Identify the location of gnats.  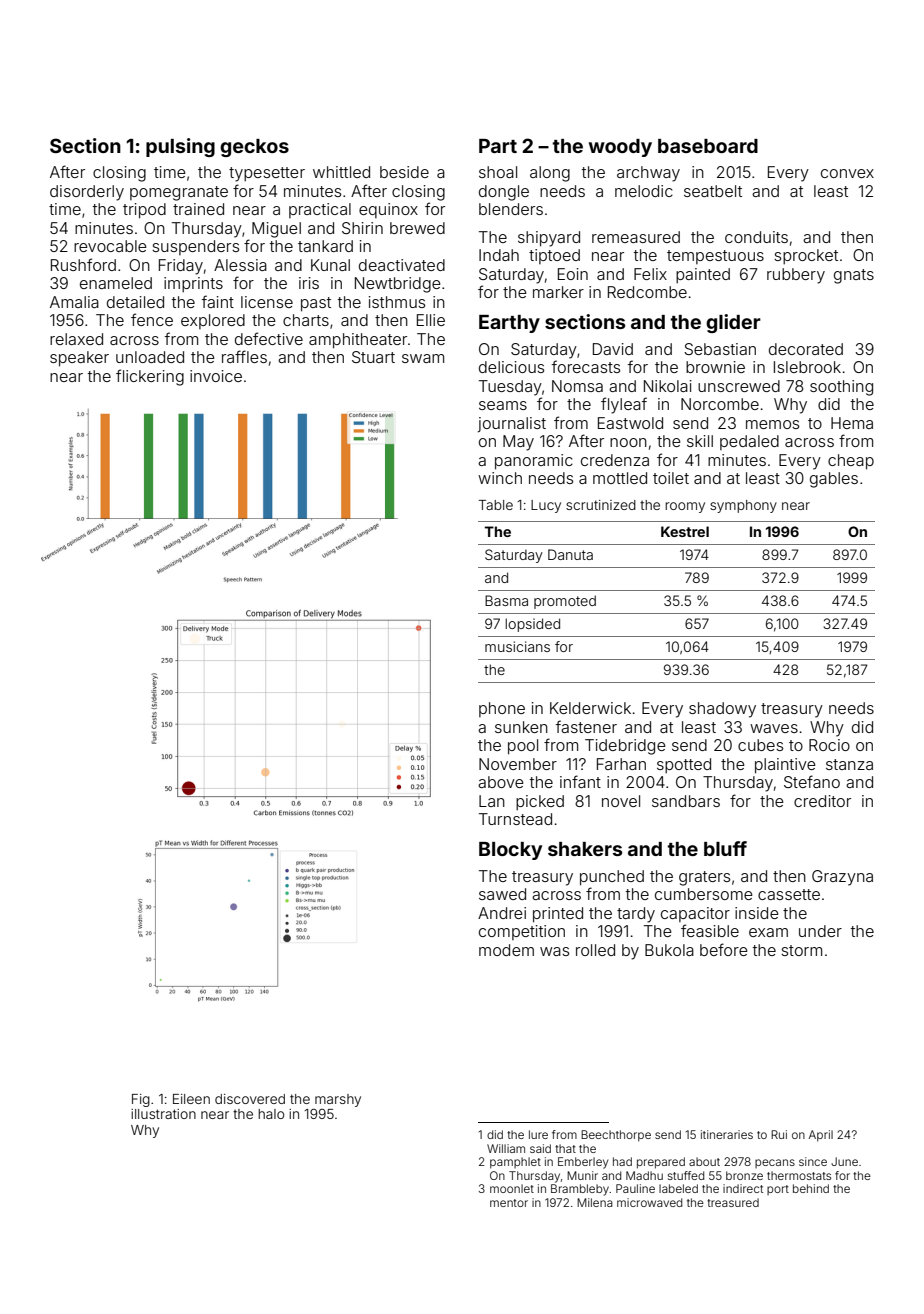
(854, 276).
